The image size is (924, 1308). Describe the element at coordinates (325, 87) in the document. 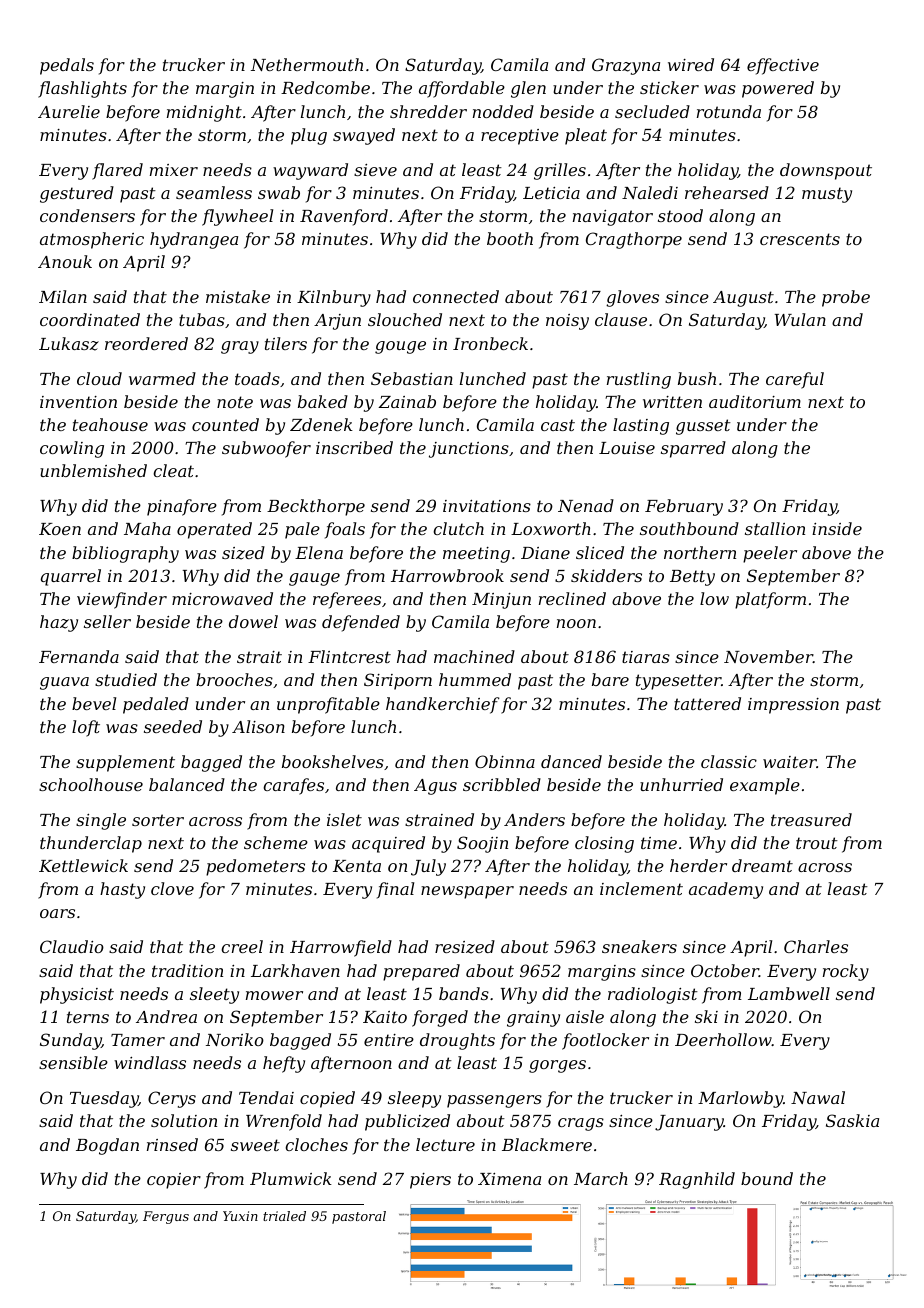

I see `Redcombe` at that location.
